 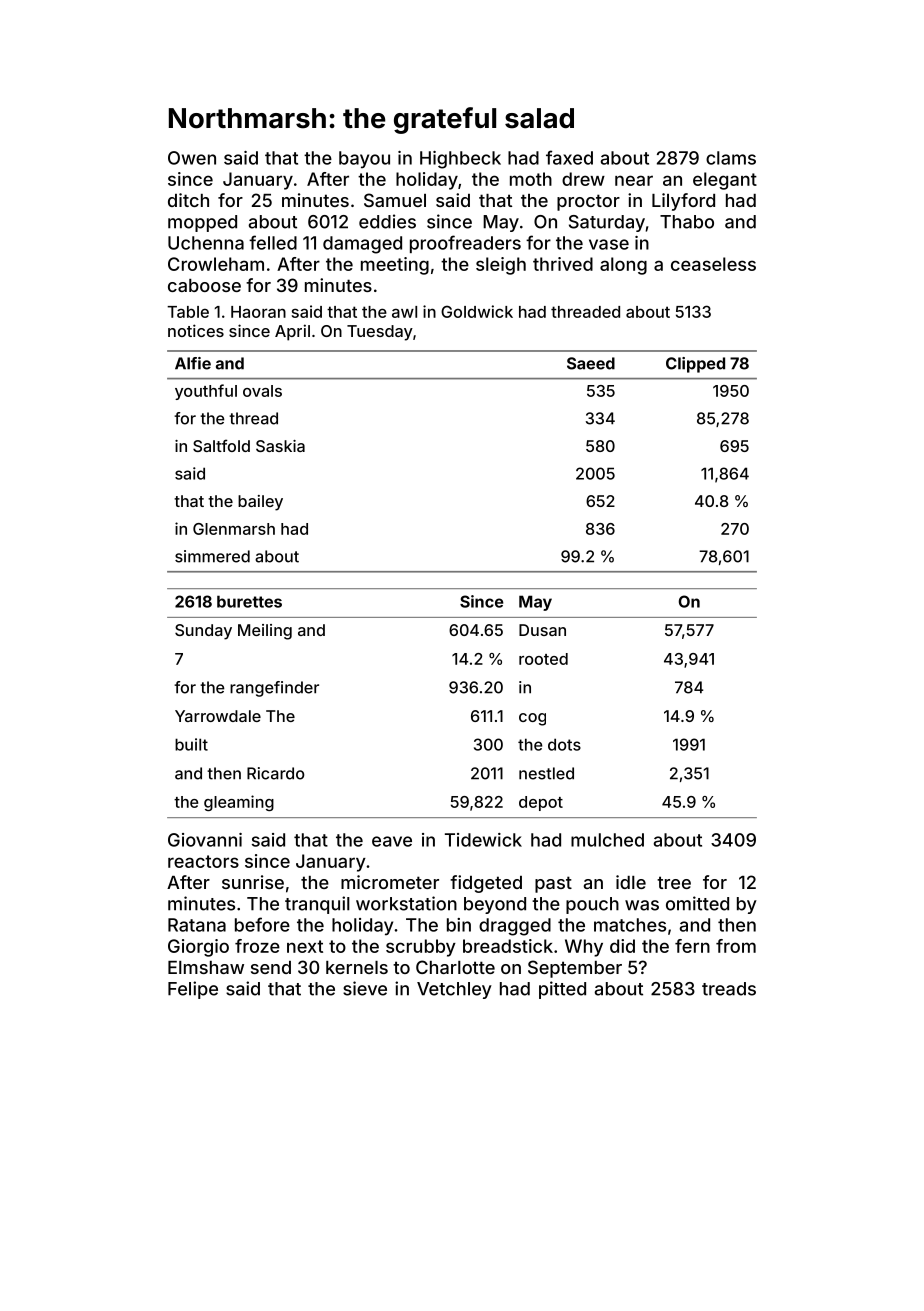 What do you see at coordinates (729, 989) in the screenshot?
I see `treads` at bounding box center [729, 989].
